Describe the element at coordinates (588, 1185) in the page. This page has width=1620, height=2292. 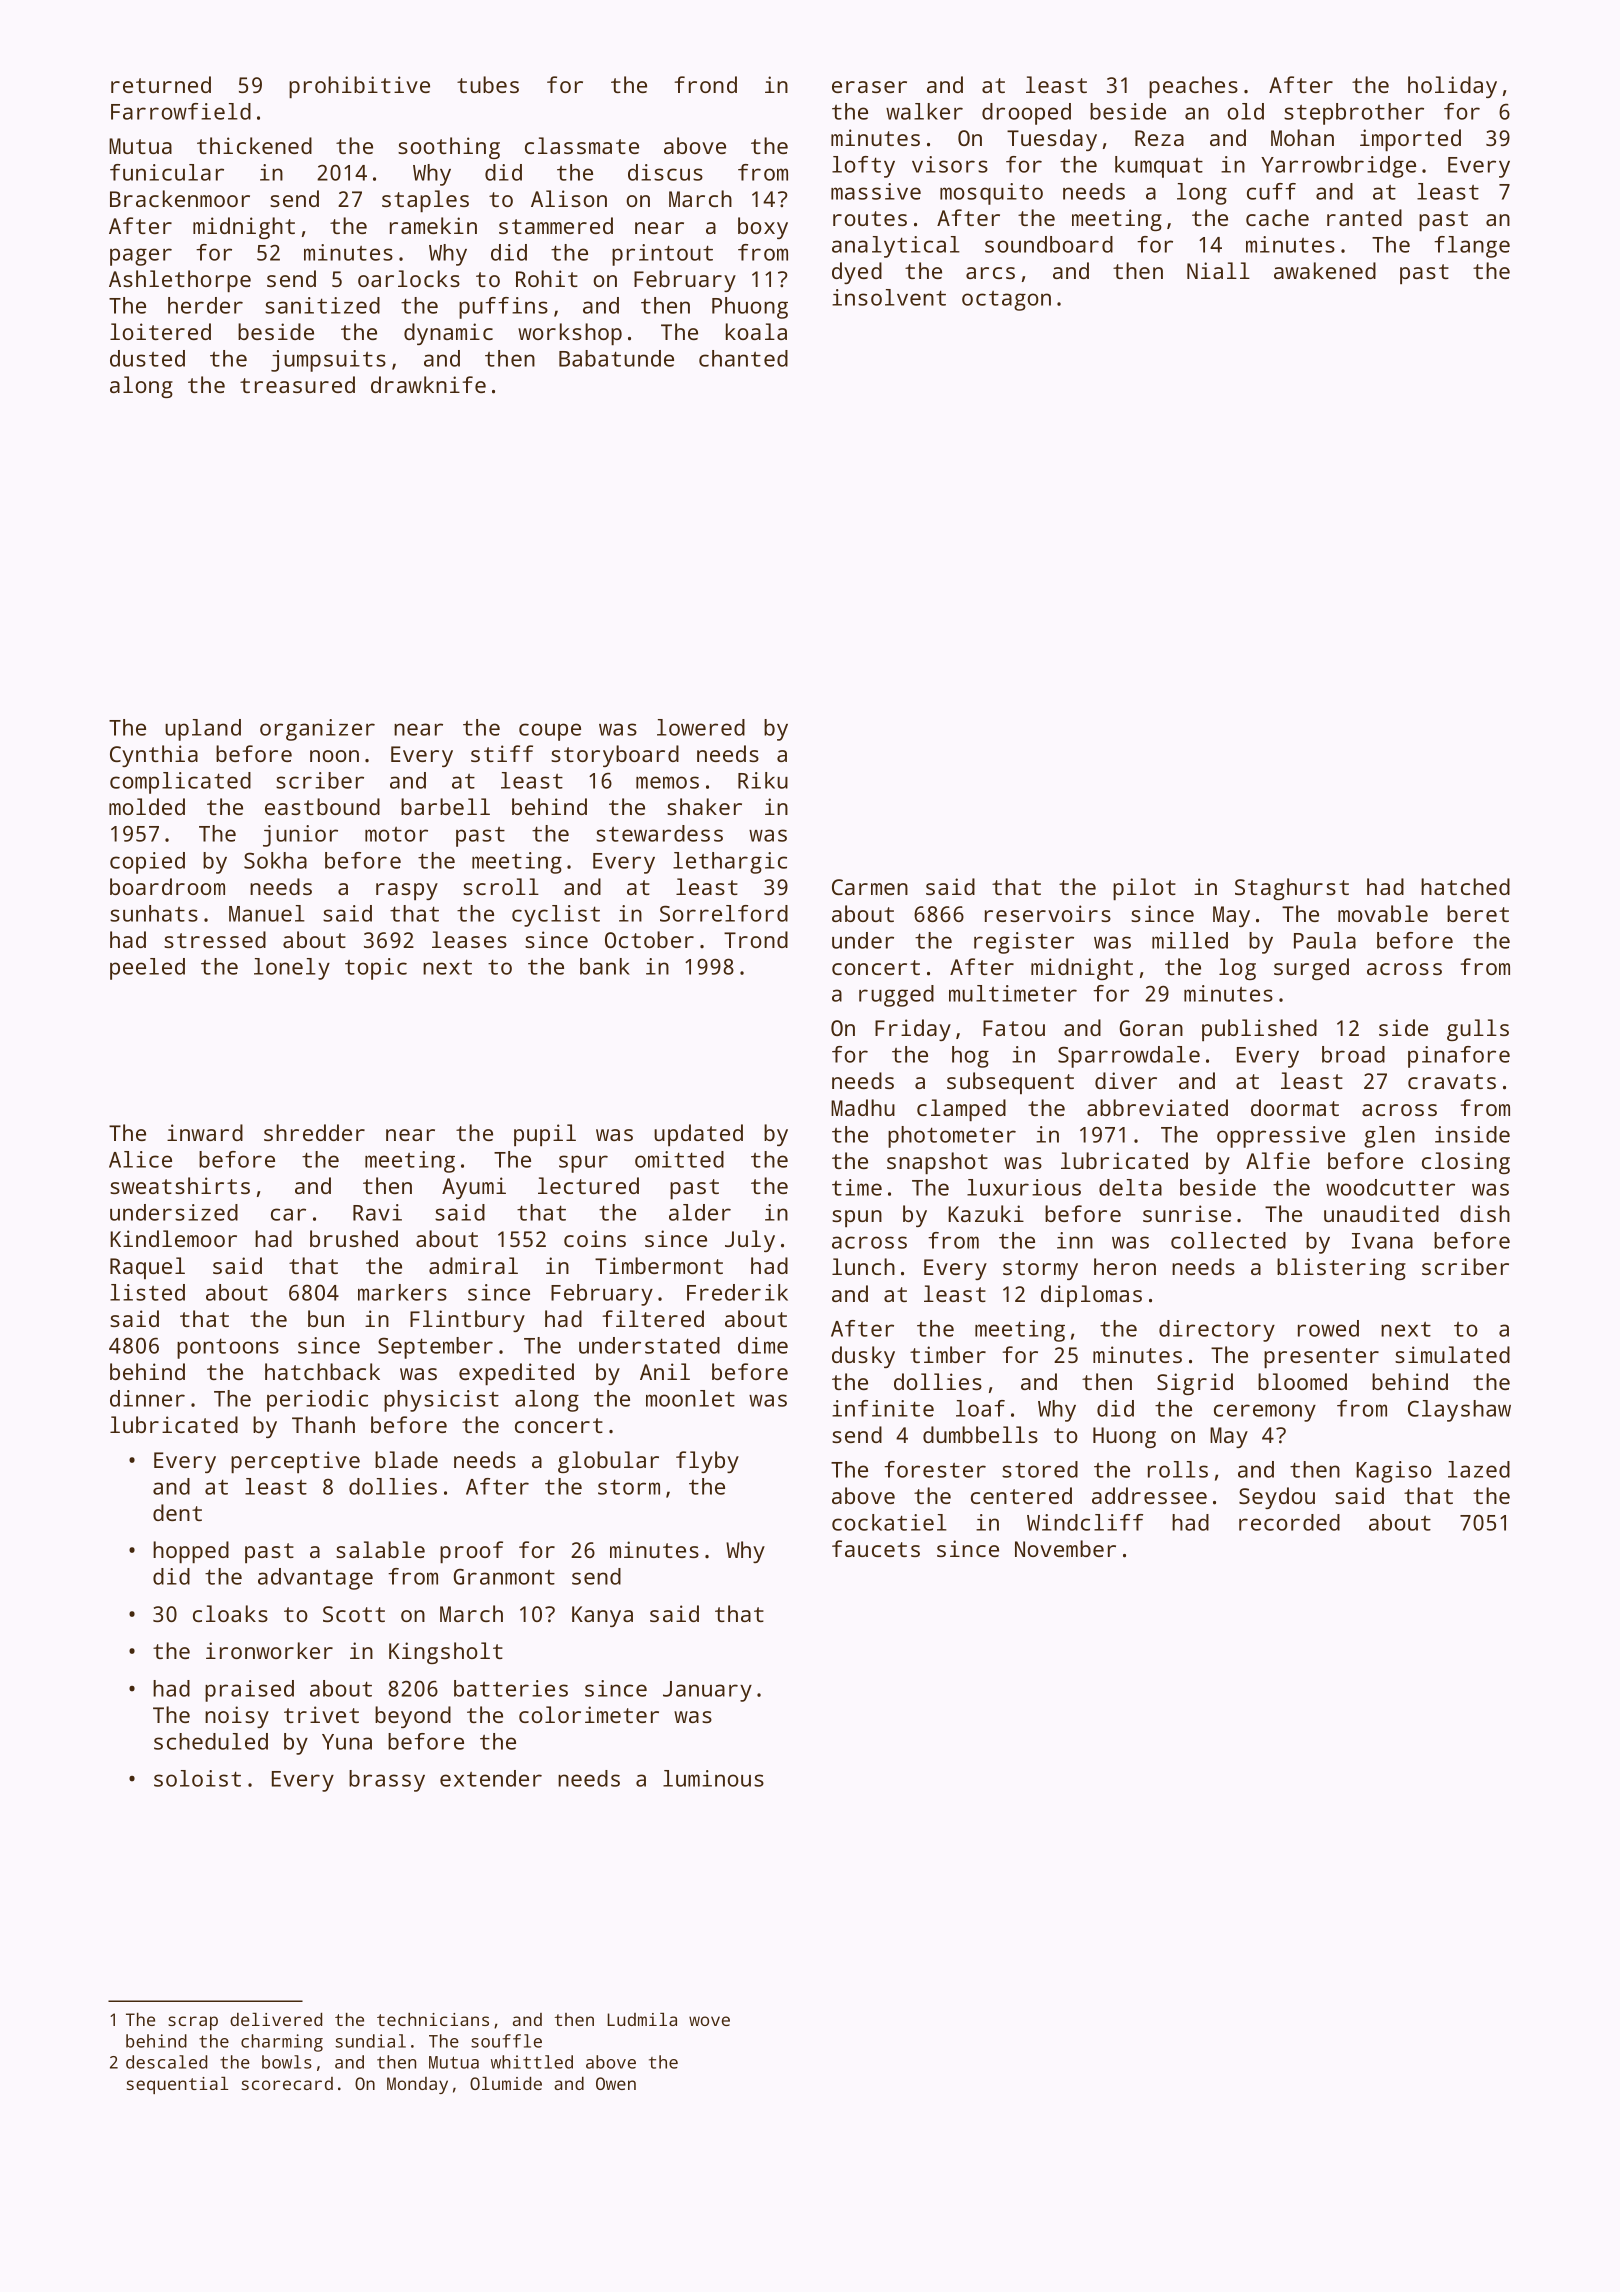
I see `lectured` at that location.
